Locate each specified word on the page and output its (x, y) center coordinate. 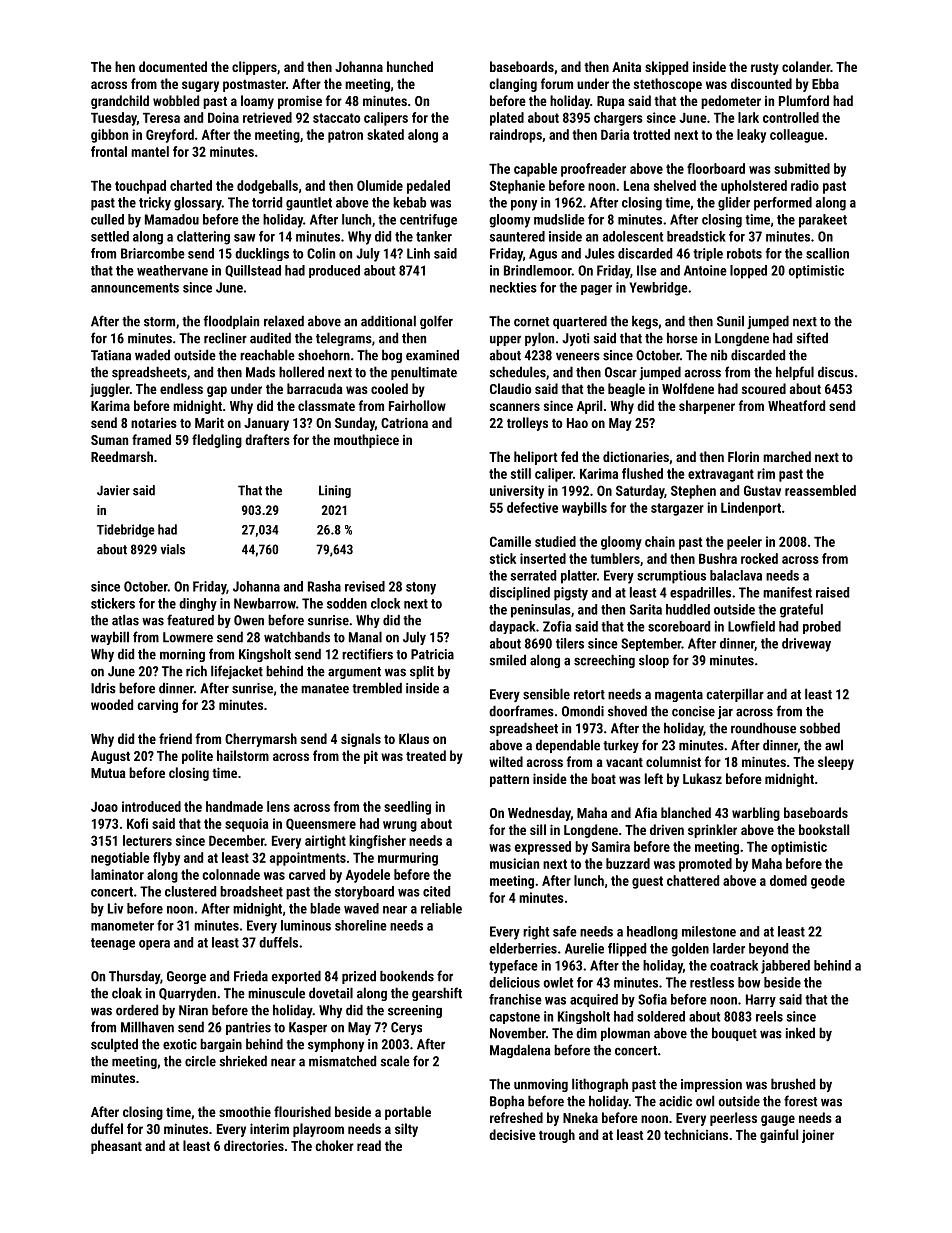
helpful (795, 373)
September (651, 644)
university (517, 492)
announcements (135, 288)
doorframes (521, 711)
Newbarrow (265, 603)
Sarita (646, 609)
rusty (765, 69)
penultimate (424, 373)
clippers (254, 68)
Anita (626, 67)
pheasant (116, 1147)
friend (175, 738)
